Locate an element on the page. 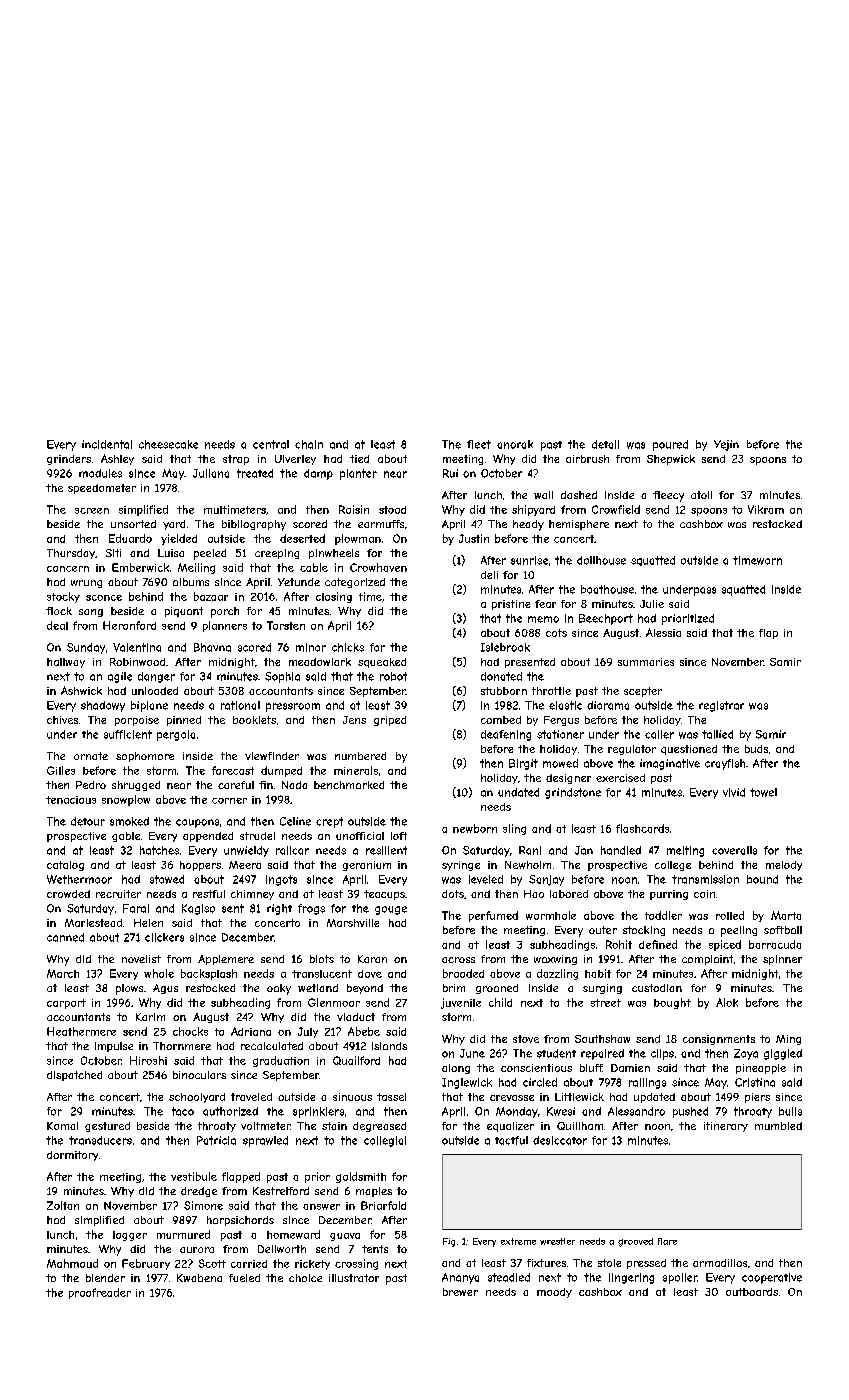 The width and height of the document is (849, 1400). undated is located at coordinates (518, 792).
